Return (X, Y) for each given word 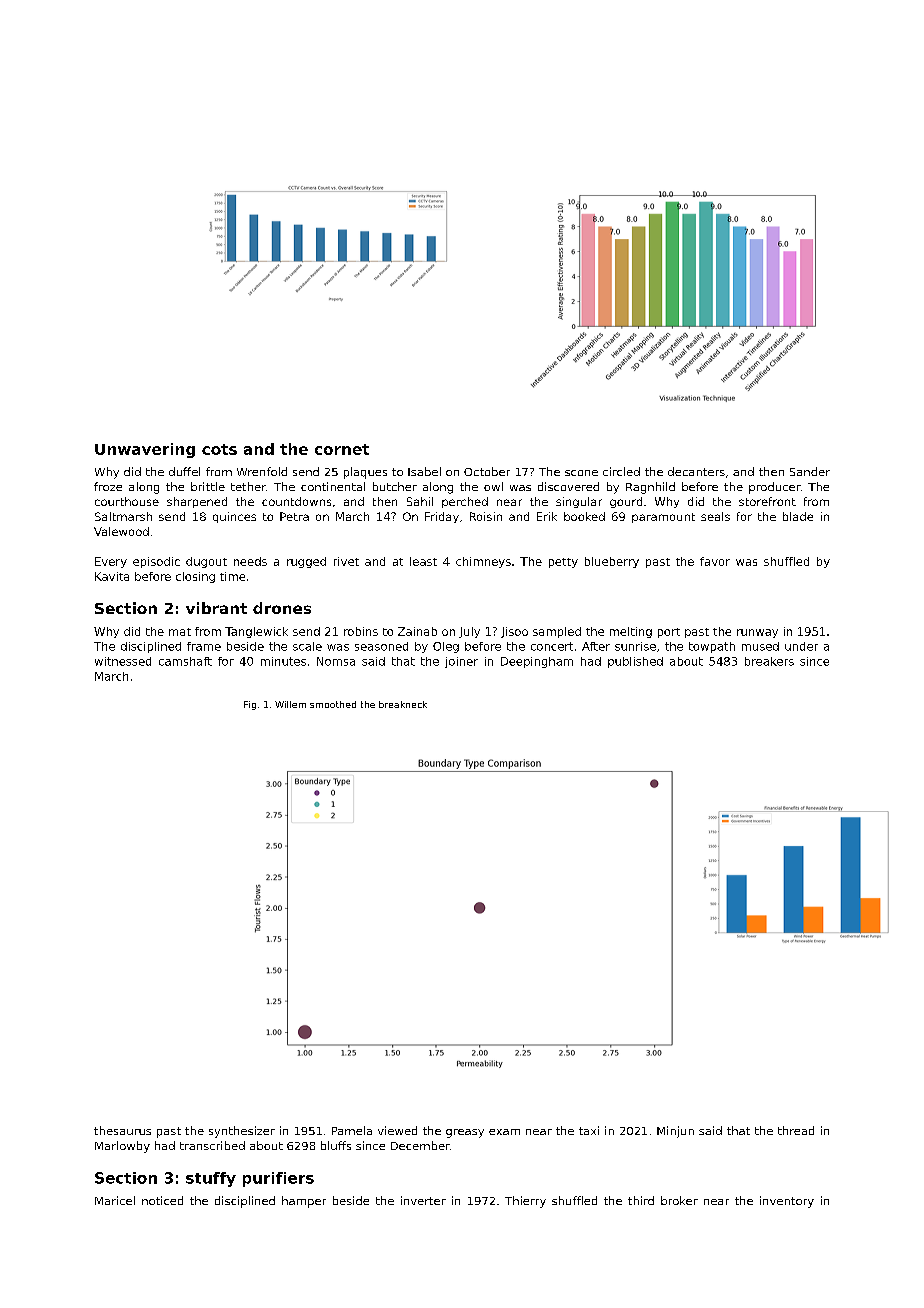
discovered (568, 486)
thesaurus (122, 1130)
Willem (290, 704)
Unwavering (145, 450)
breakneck (403, 704)
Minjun (675, 1132)
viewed (397, 1130)
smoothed (333, 704)
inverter (423, 1200)
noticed (162, 1200)
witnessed (123, 661)
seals (715, 516)
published (635, 662)
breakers (769, 661)
